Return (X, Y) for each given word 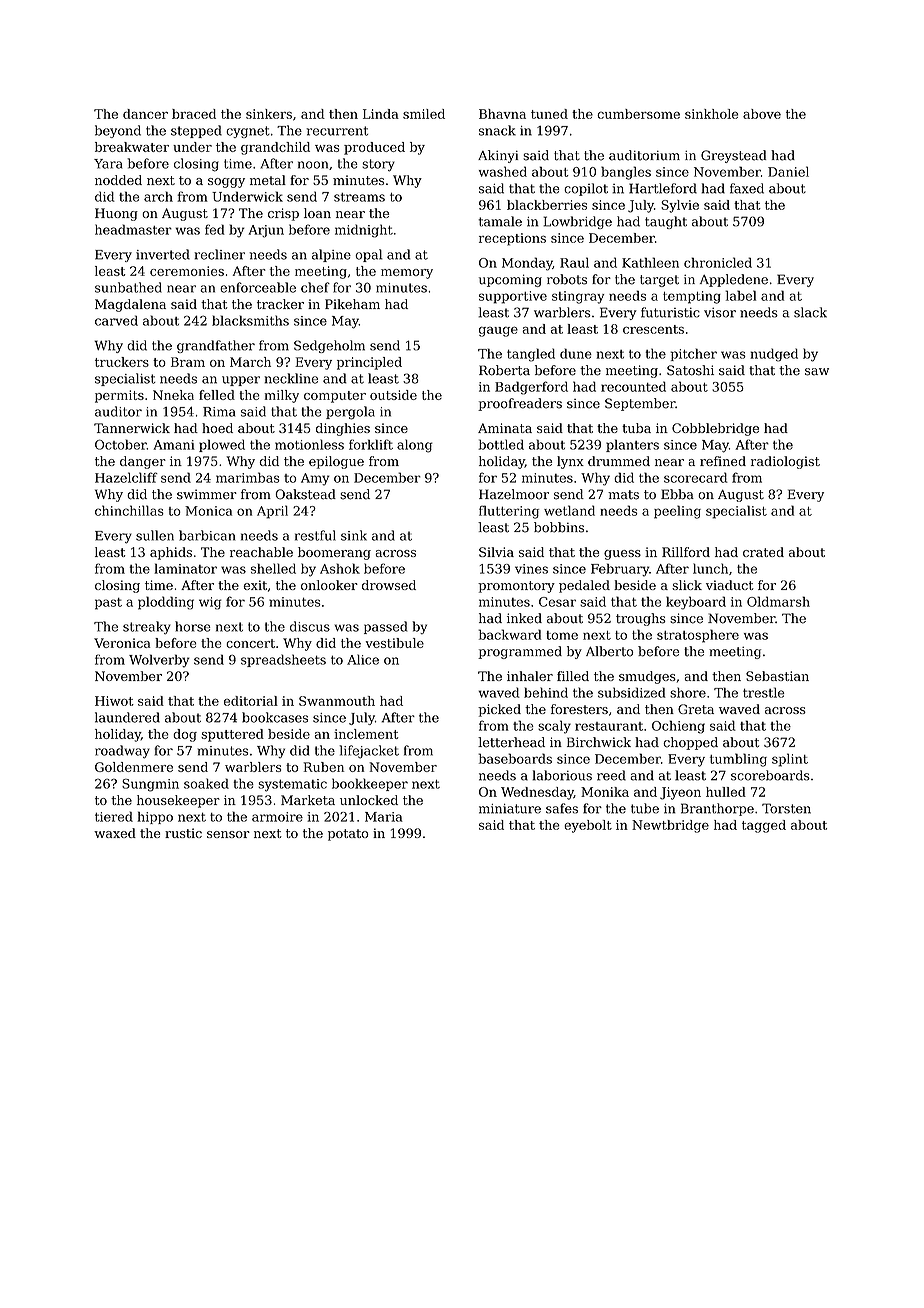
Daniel (788, 171)
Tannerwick (132, 428)
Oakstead (305, 494)
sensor (228, 834)
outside (393, 395)
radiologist (785, 462)
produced (374, 148)
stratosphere (698, 636)
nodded (118, 180)
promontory (516, 587)
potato (348, 835)
